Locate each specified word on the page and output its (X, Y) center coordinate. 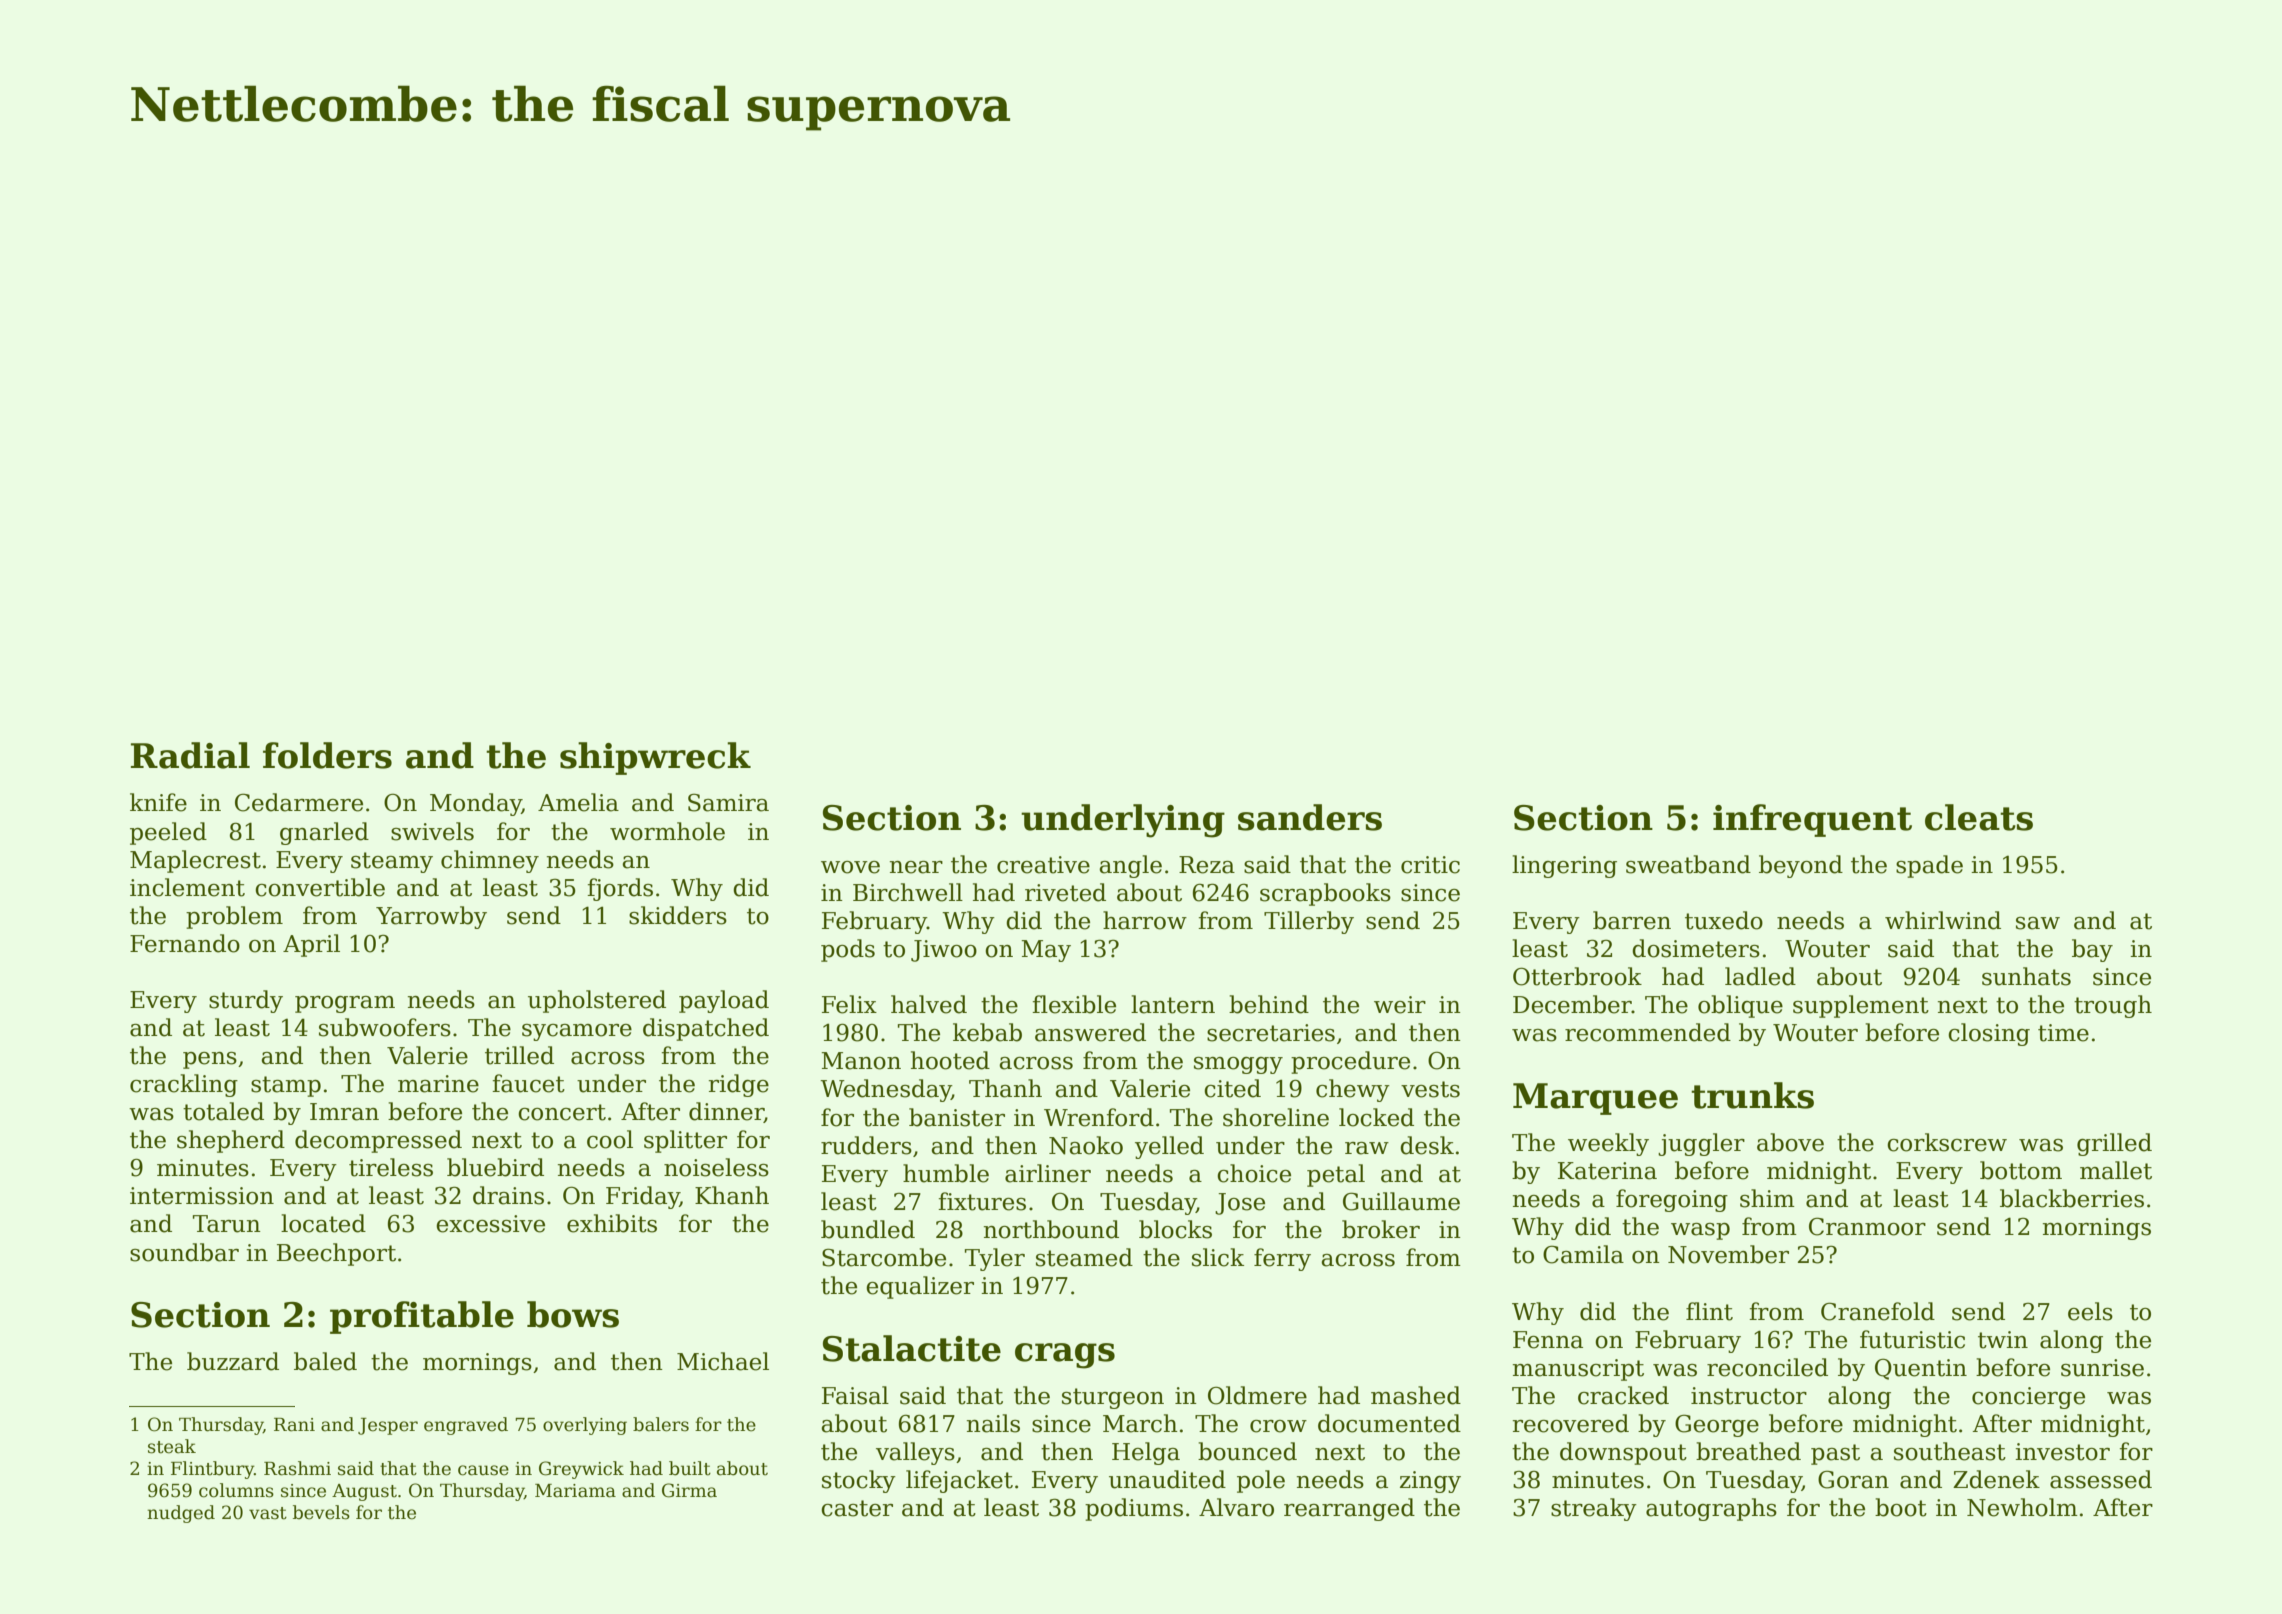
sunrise (2102, 1368)
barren (1632, 920)
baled (325, 1361)
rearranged (1349, 1509)
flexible (1074, 1004)
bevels (321, 1512)
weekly (1608, 1144)
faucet (528, 1083)
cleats (1979, 817)
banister (957, 1117)
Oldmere (1257, 1395)
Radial (190, 755)
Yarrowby (431, 917)
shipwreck (655, 758)
